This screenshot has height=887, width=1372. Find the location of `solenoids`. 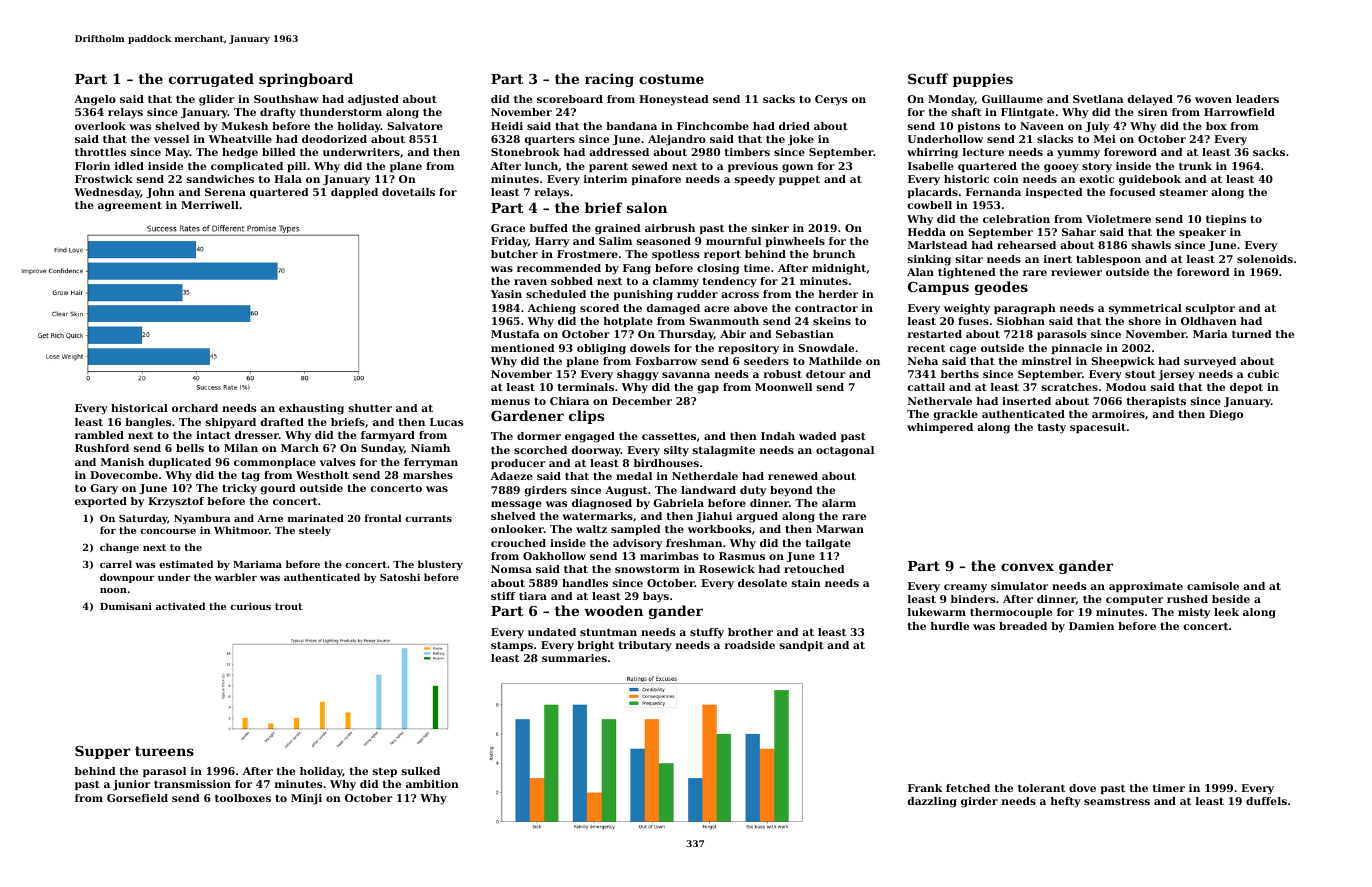

solenoids is located at coordinates (1265, 259).
